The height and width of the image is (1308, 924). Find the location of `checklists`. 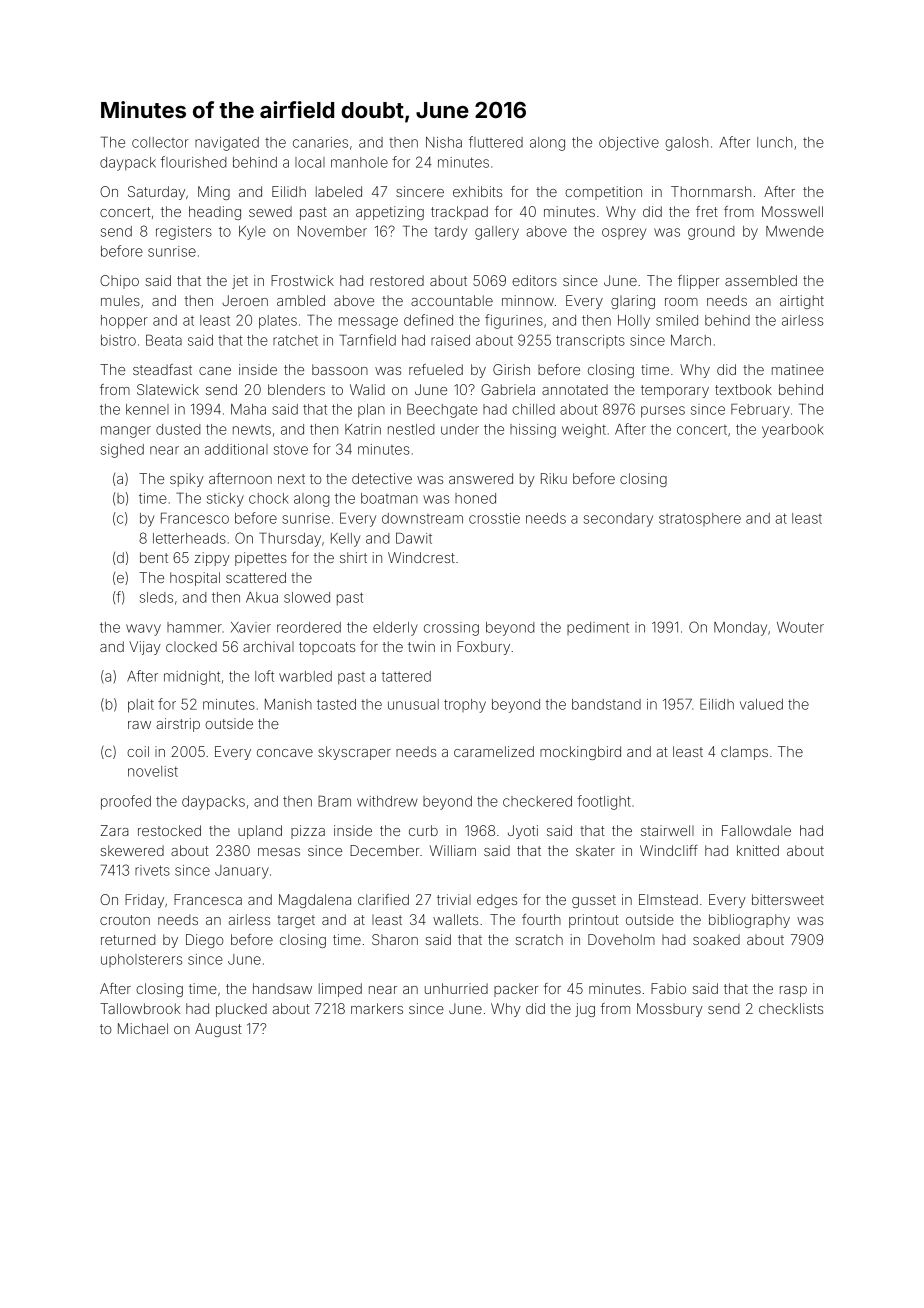

checklists is located at coordinates (791, 1008).
